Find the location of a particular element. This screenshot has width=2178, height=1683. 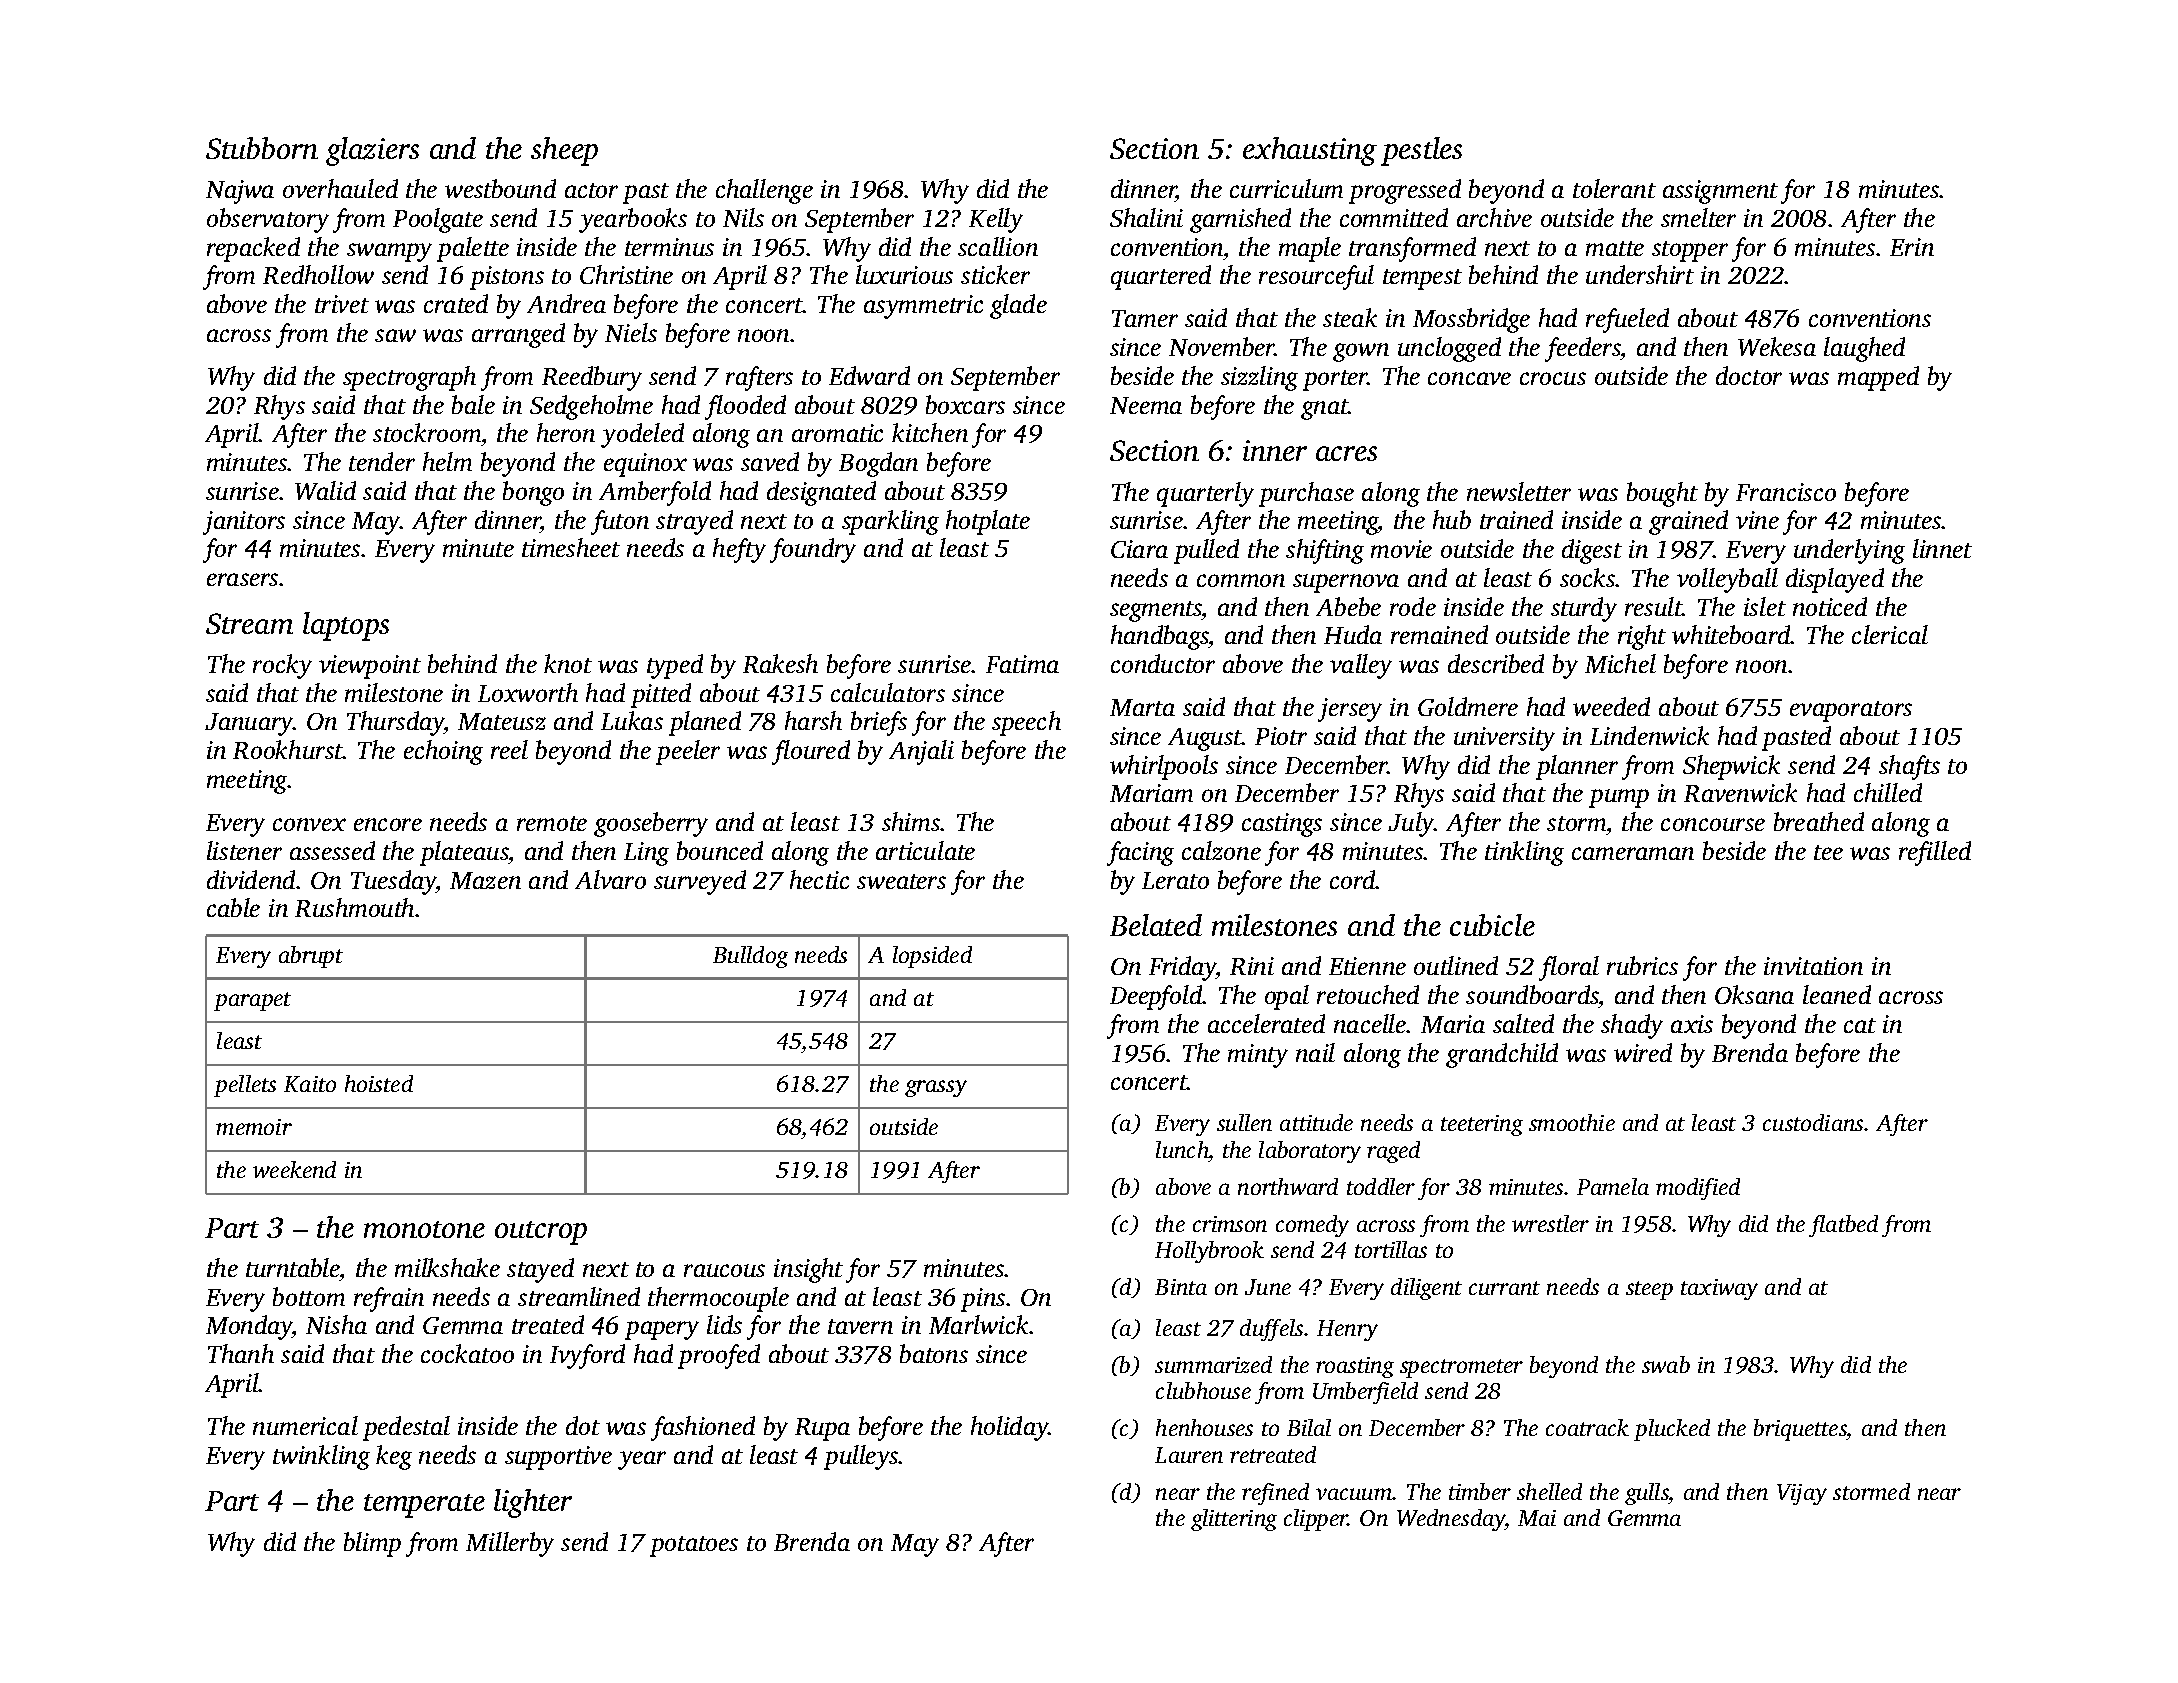

sheep is located at coordinates (564, 151).
